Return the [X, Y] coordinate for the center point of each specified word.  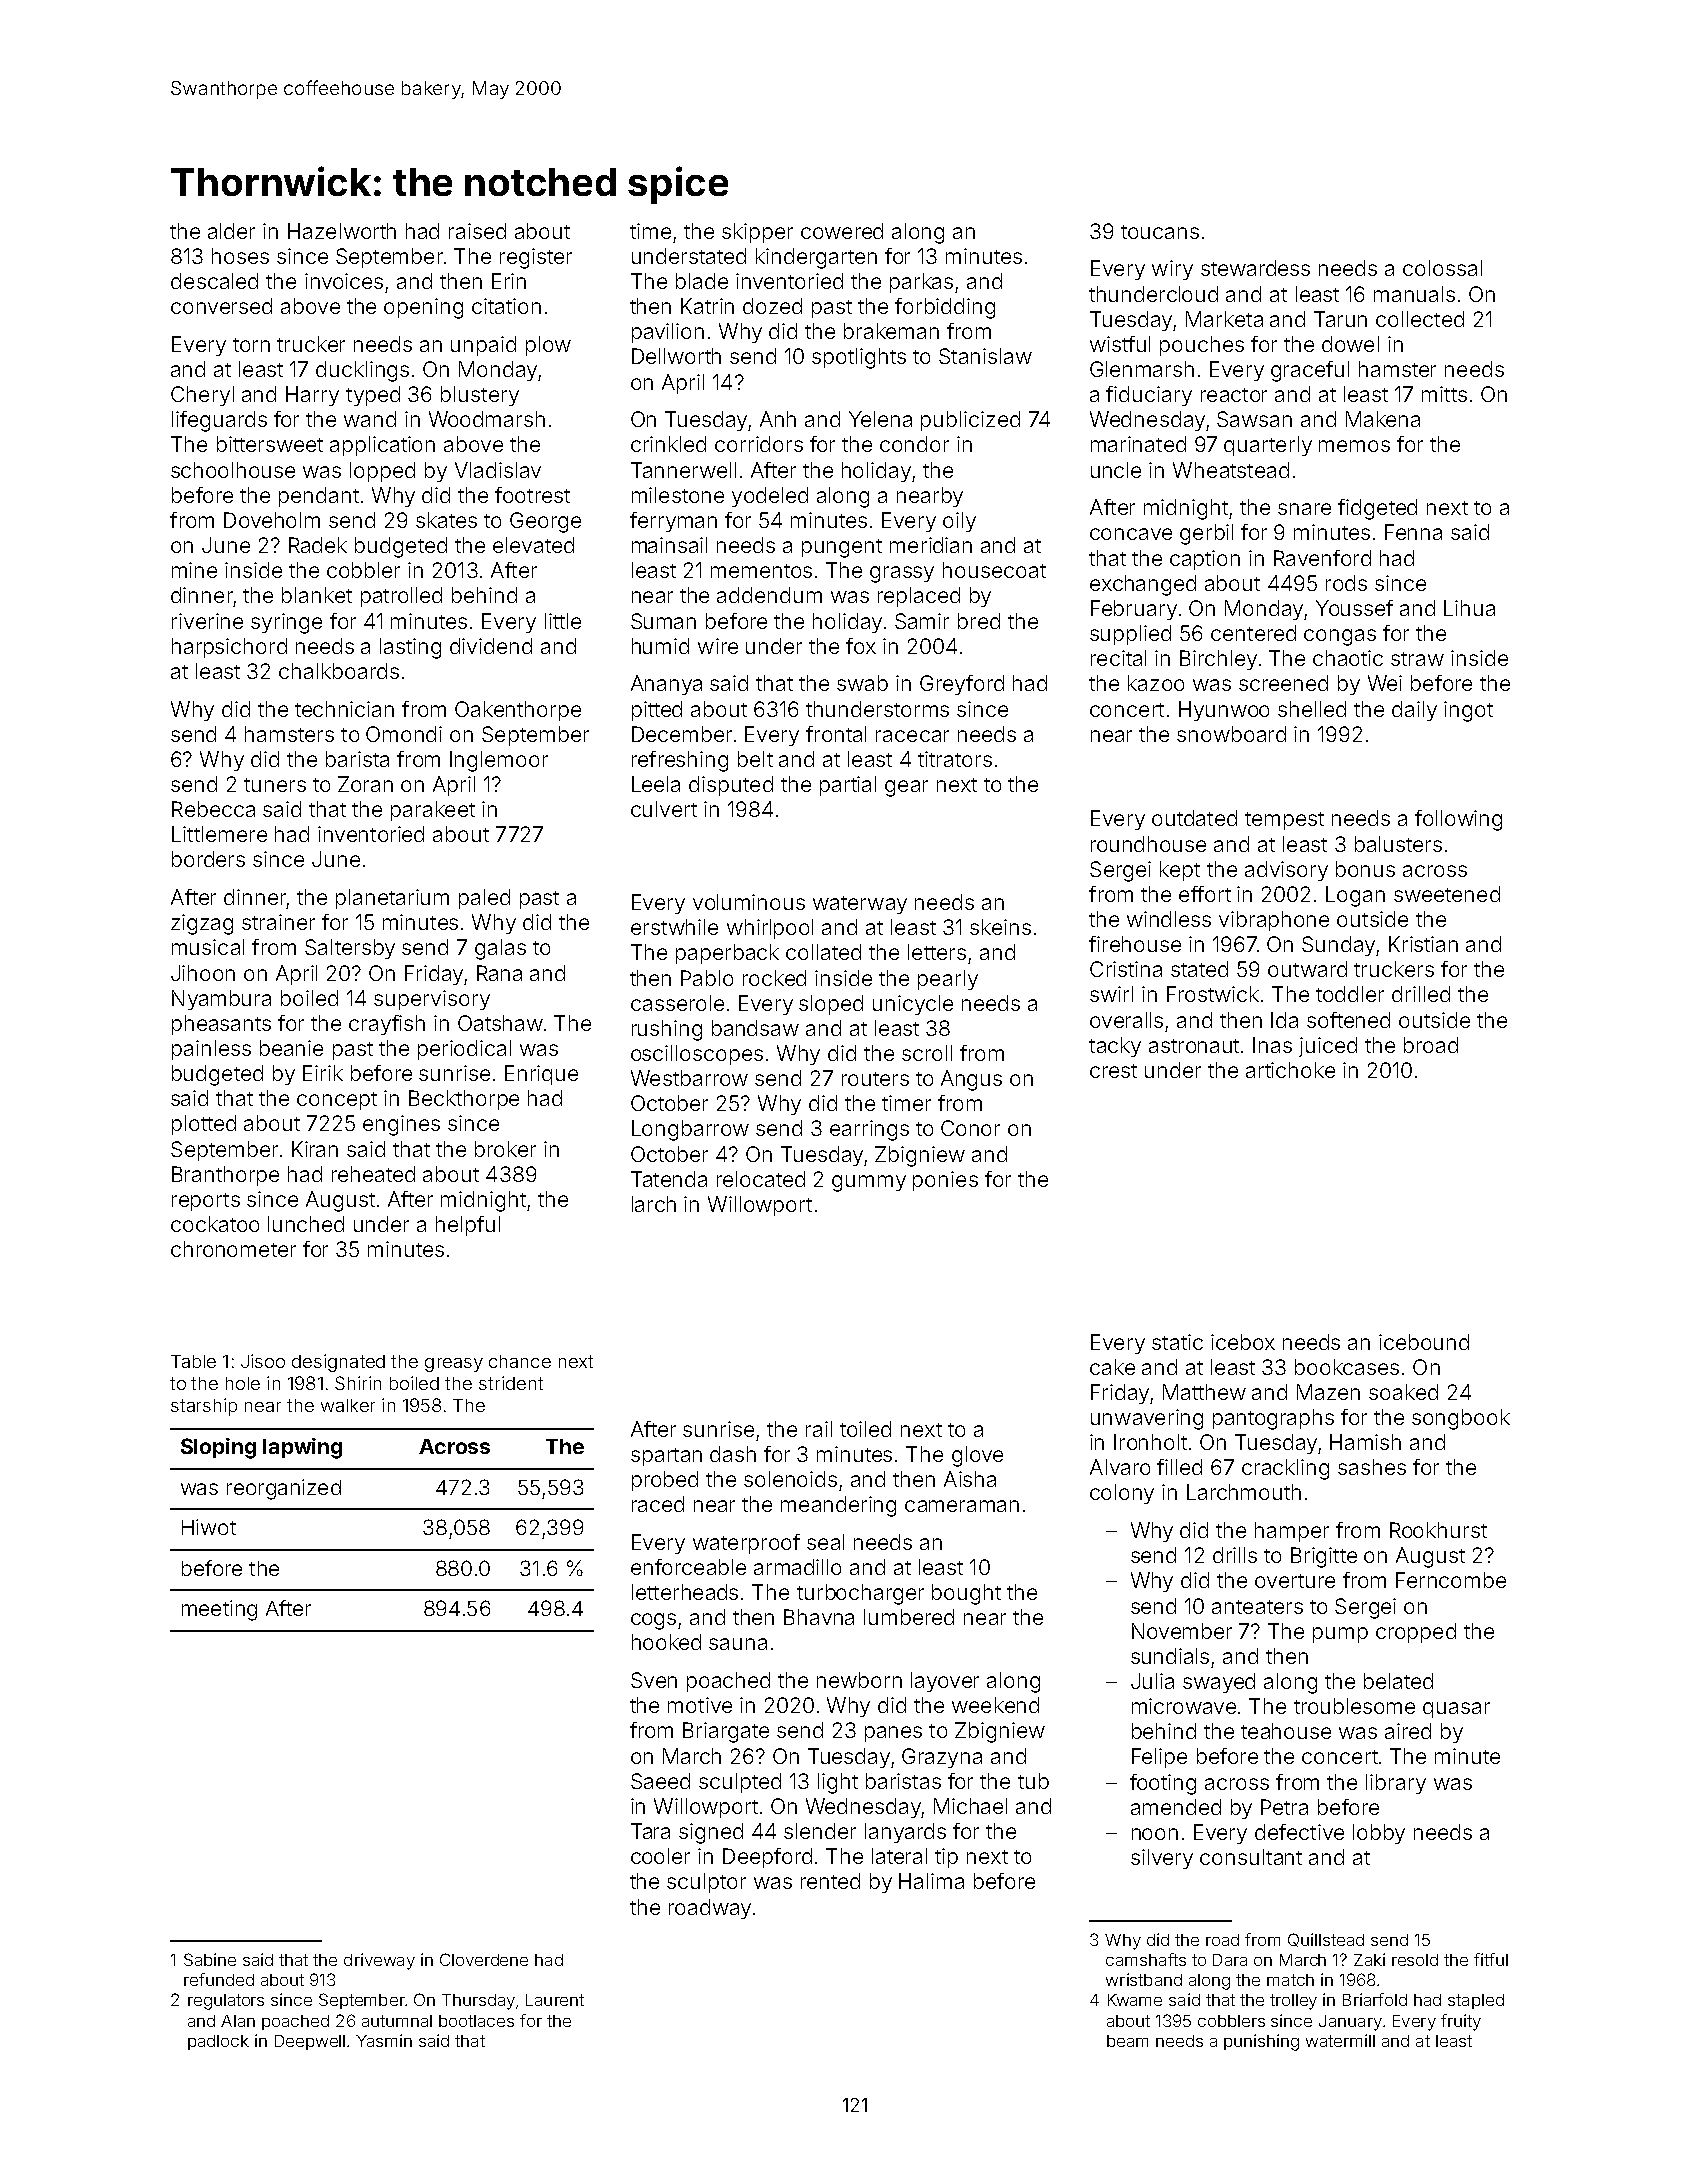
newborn [859, 1680]
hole [243, 1383]
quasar [1456, 1710]
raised [477, 231]
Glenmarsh [1142, 369]
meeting [219, 1610]
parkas [921, 283]
